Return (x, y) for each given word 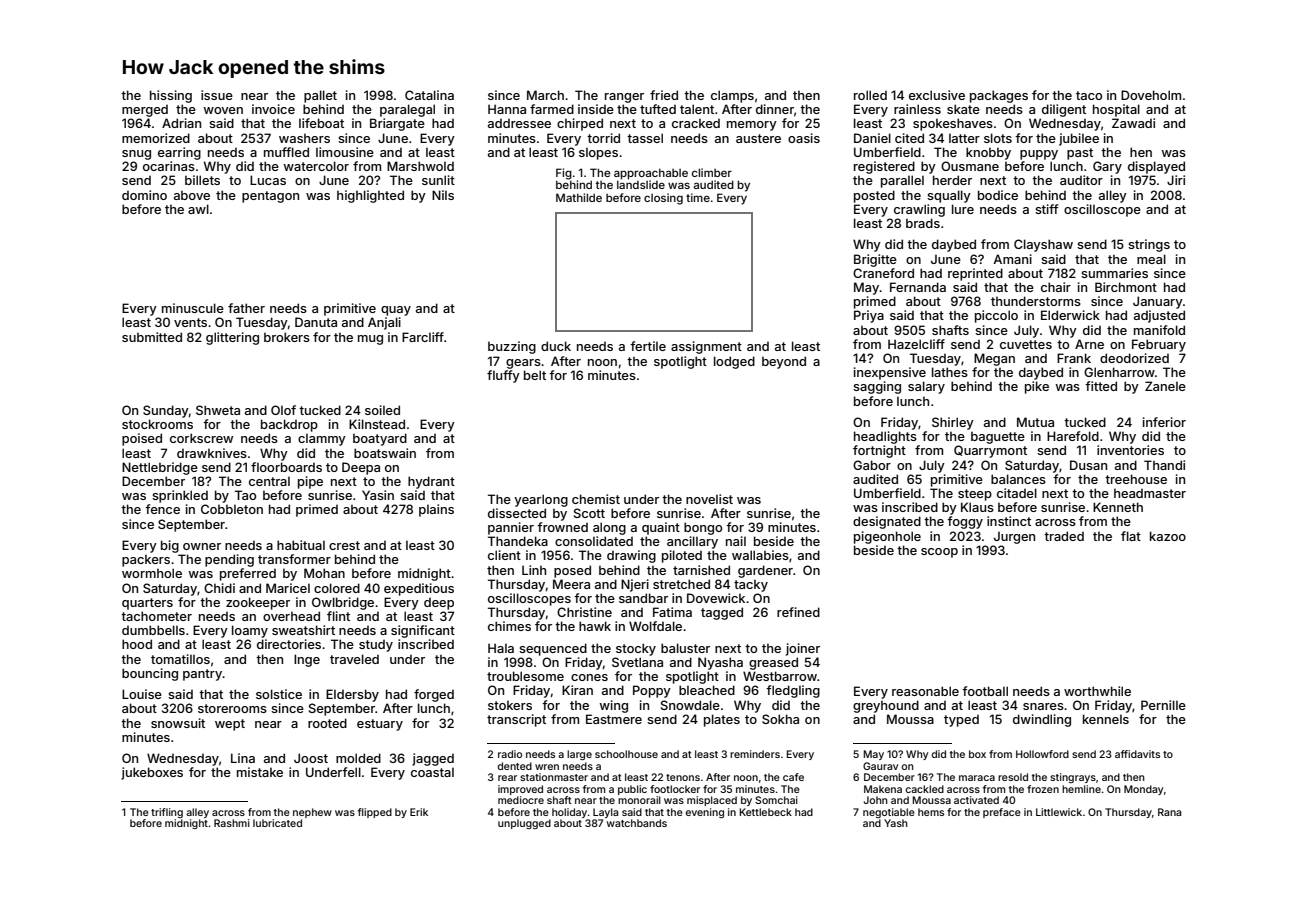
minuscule (193, 308)
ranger (624, 98)
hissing (171, 96)
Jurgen (1014, 537)
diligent (1064, 110)
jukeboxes (152, 773)
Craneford (883, 273)
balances (1018, 479)
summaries (1114, 273)
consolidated (594, 541)
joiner (803, 649)
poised (142, 439)
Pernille (1163, 705)
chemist (596, 499)
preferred (248, 574)
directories (289, 644)
